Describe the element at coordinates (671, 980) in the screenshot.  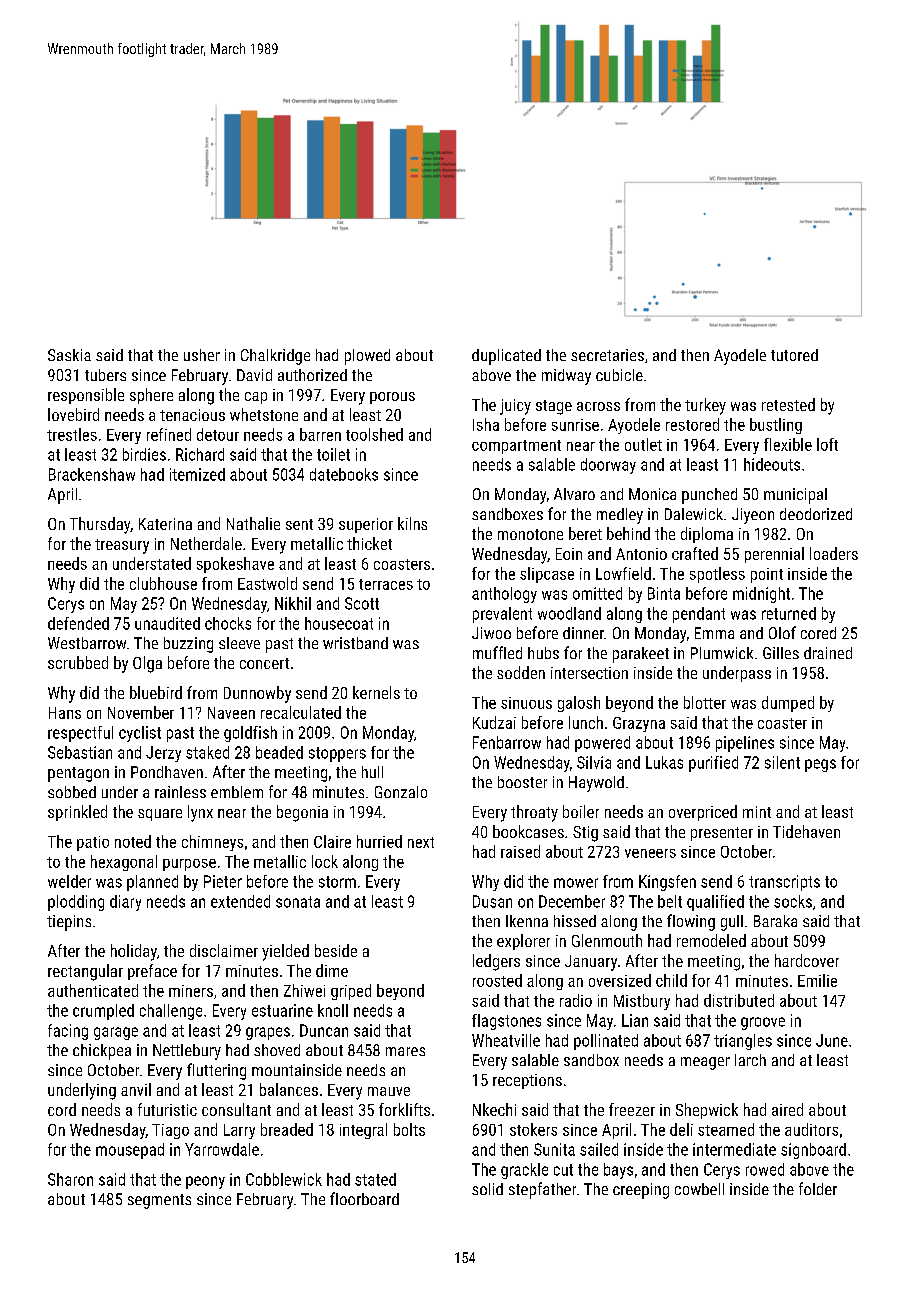
I see `child` at that location.
